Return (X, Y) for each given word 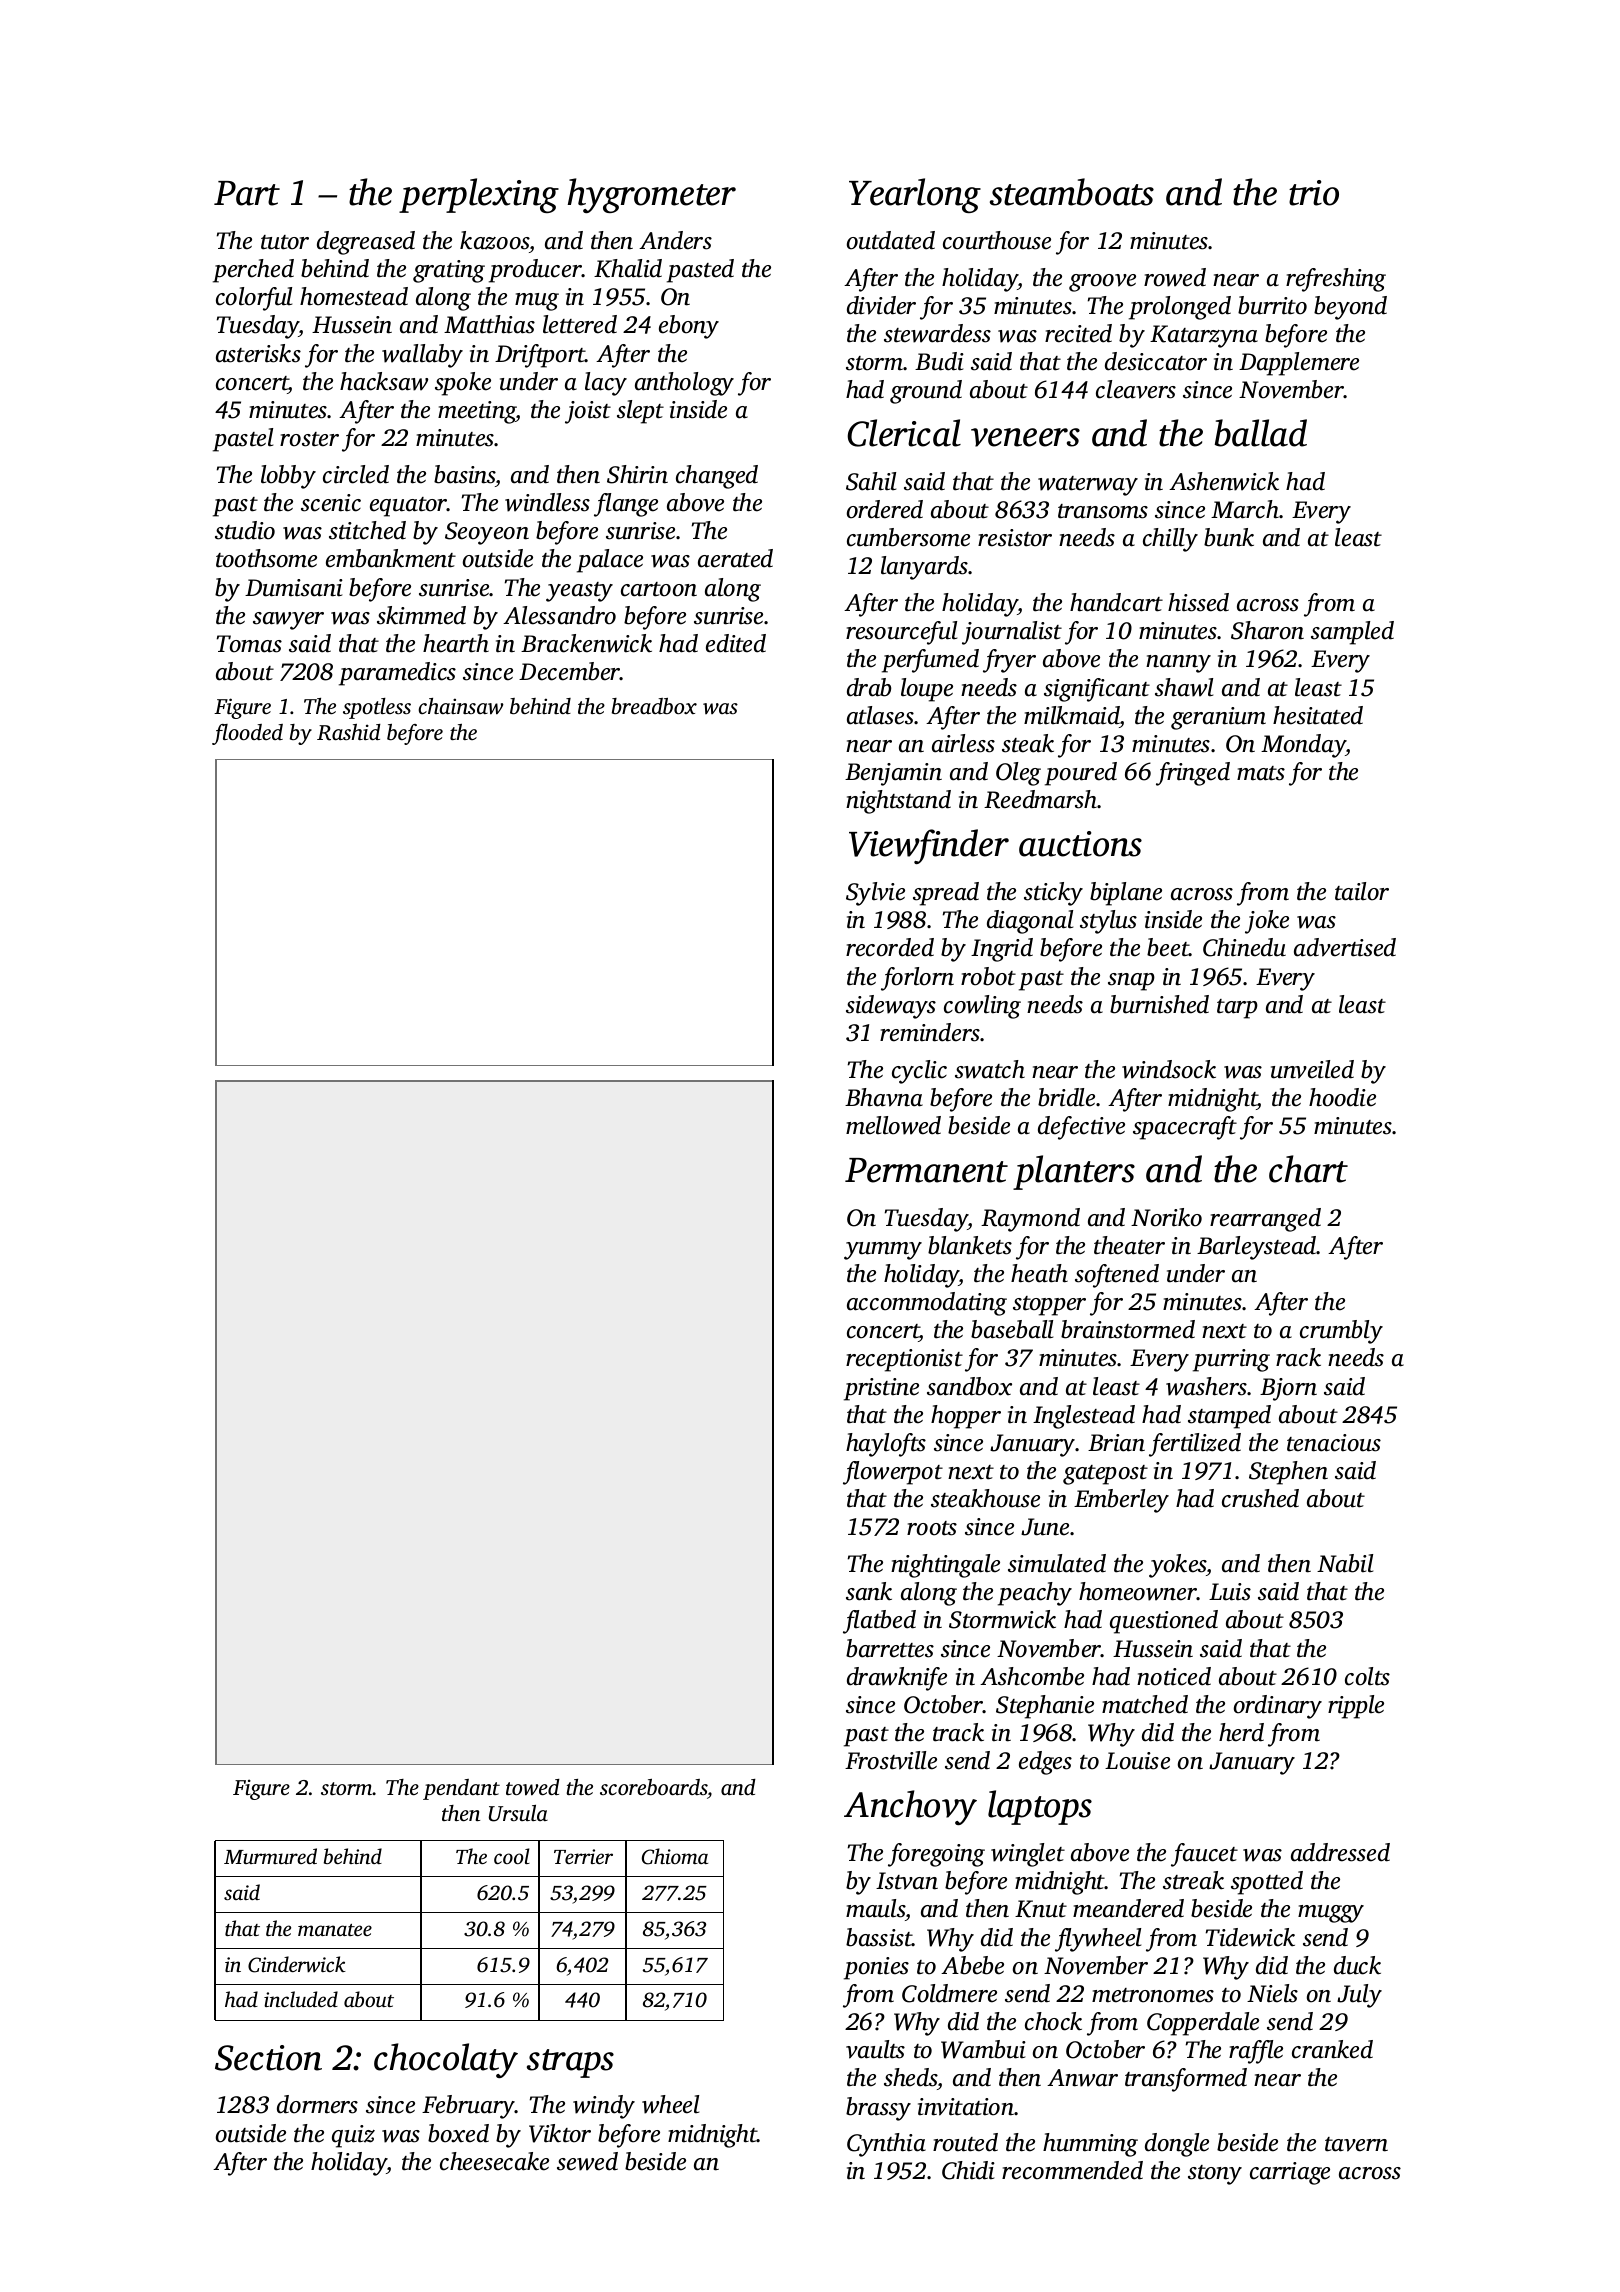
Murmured (270, 1856)
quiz (353, 2136)
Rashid (349, 732)
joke (1267, 922)
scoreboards (653, 1787)
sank (869, 1591)
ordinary (1278, 1707)
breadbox (654, 706)
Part (247, 193)
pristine (881, 1389)
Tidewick (1250, 1937)
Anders (675, 240)
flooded (247, 734)
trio (1314, 193)
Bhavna (884, 1097)
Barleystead (1257, 1248)
